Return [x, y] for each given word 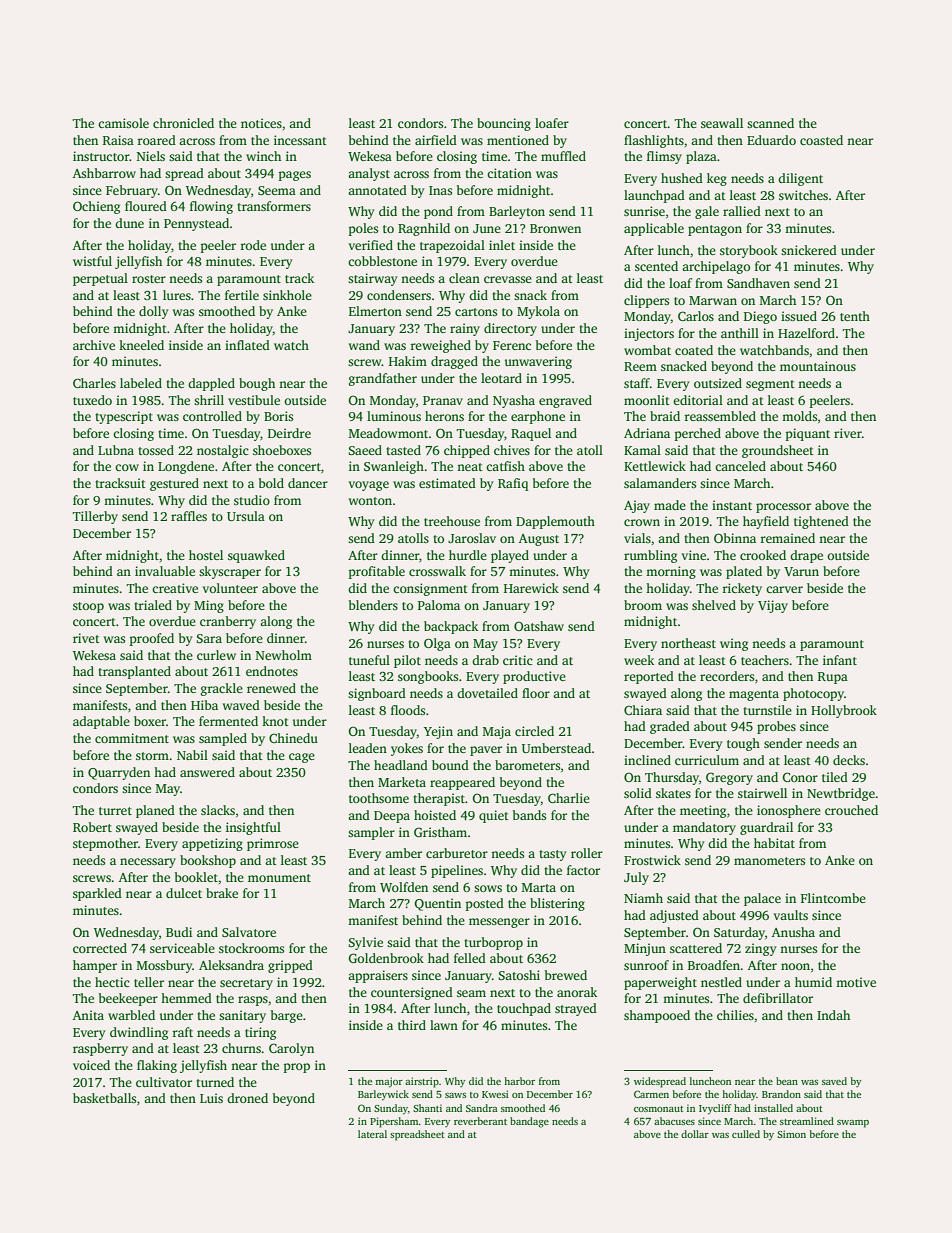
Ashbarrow [104, 173]
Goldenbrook [386, 958]
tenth [855, 316]
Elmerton [375, 311]
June [487, 228]
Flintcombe [833, 898]
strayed [576, 1009]
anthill [740, 333]
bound [450, 765]
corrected [100, 948]
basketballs [104, 1098]
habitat [774, 843]
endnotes [272, 671]
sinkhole [287, 295]
